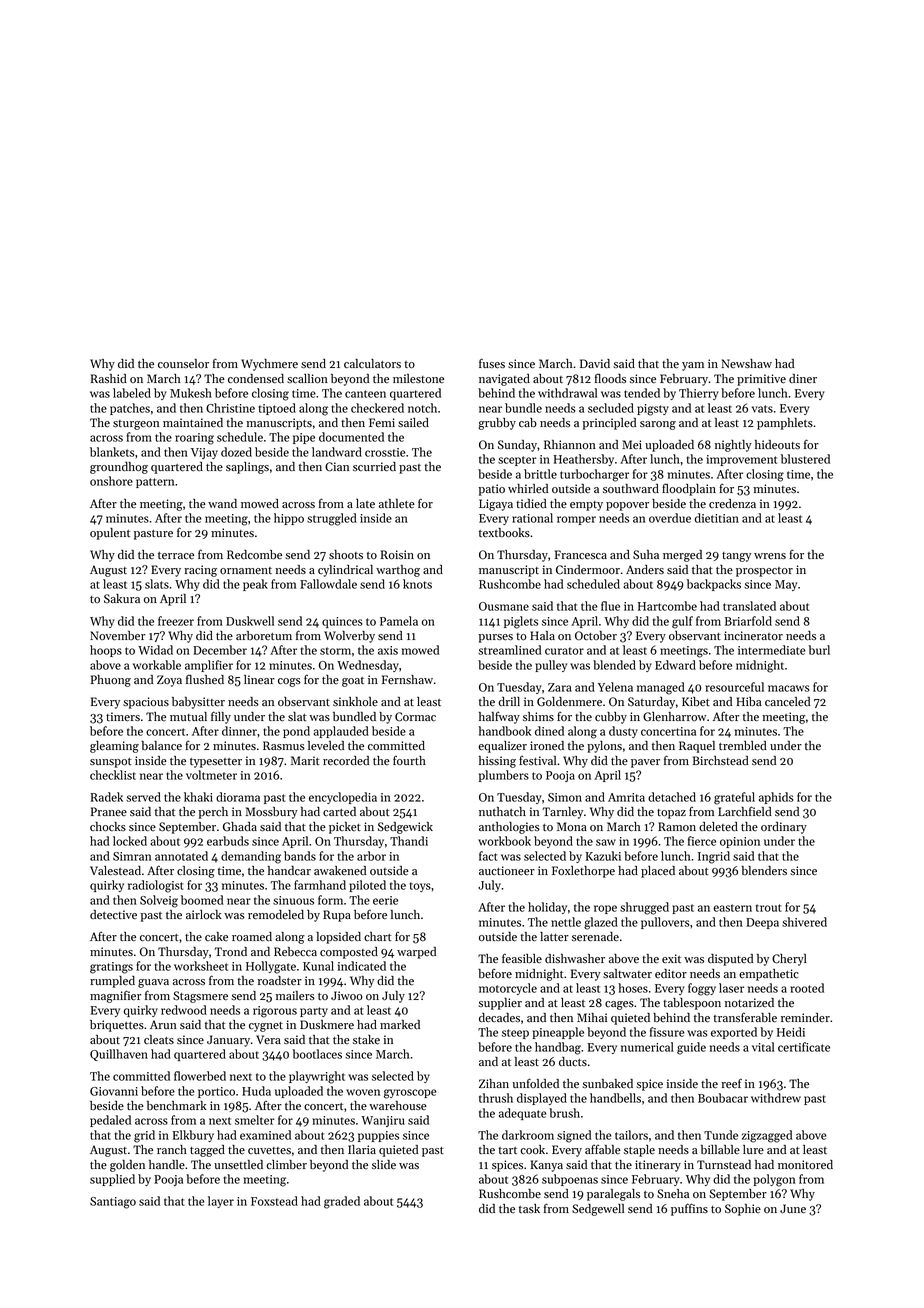 Image resolution: width=924 pixels, height=1308 pixels. I want to click on slide, so click(384, 1165).
